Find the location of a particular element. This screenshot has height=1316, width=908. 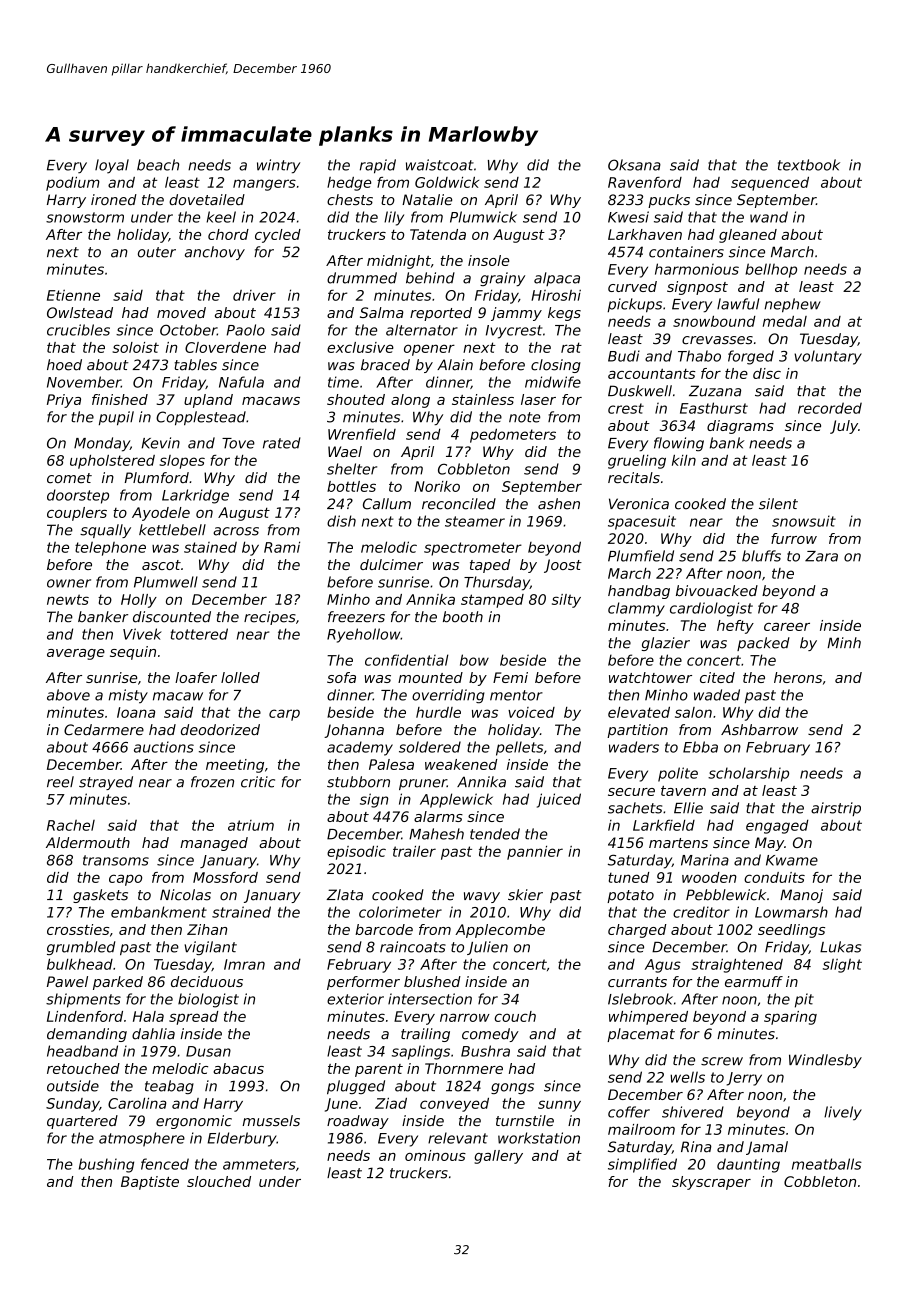

snowsuit is located at coordinates (804, 521).
